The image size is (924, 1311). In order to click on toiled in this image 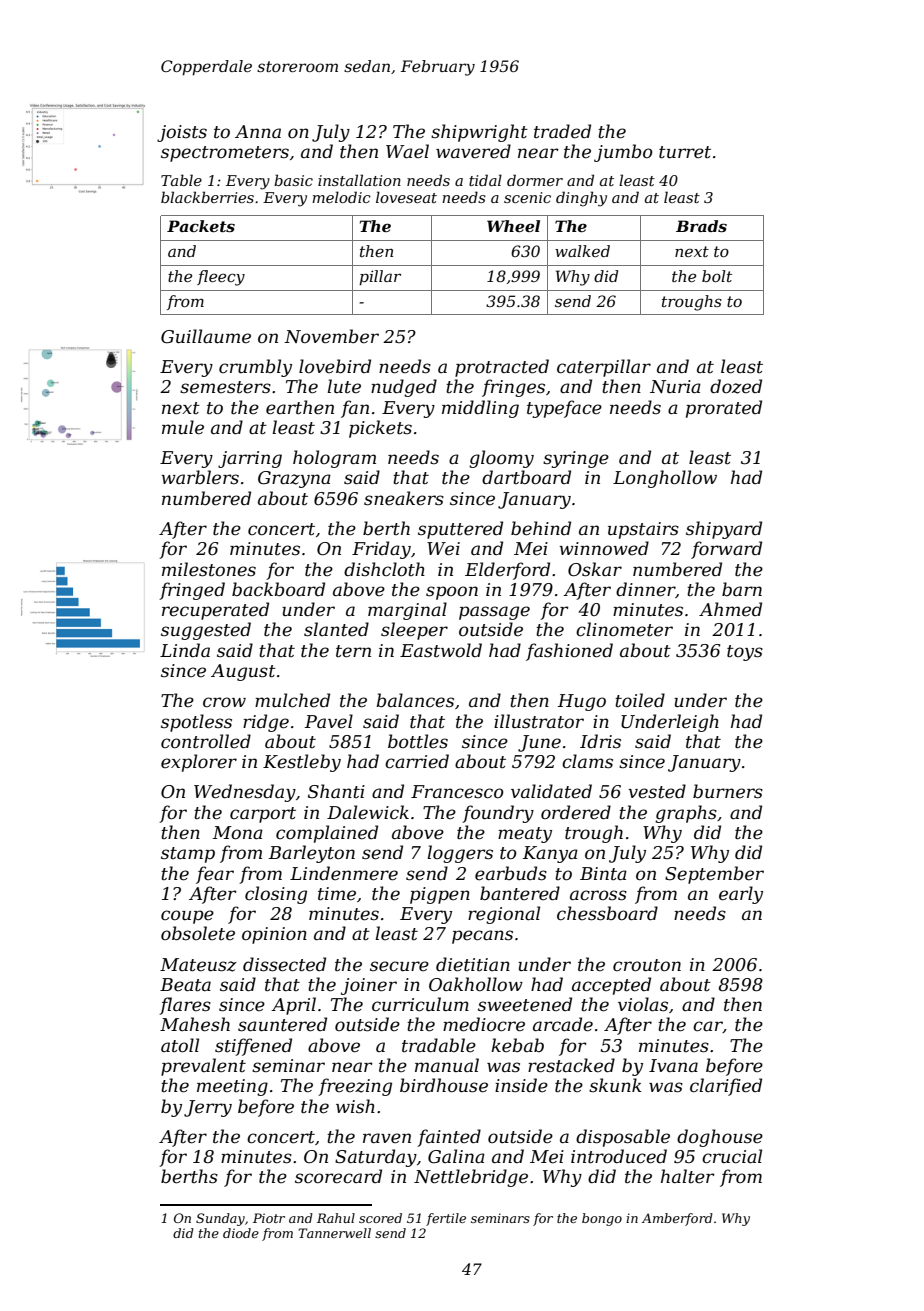, I will do `click(640, 700)`.
